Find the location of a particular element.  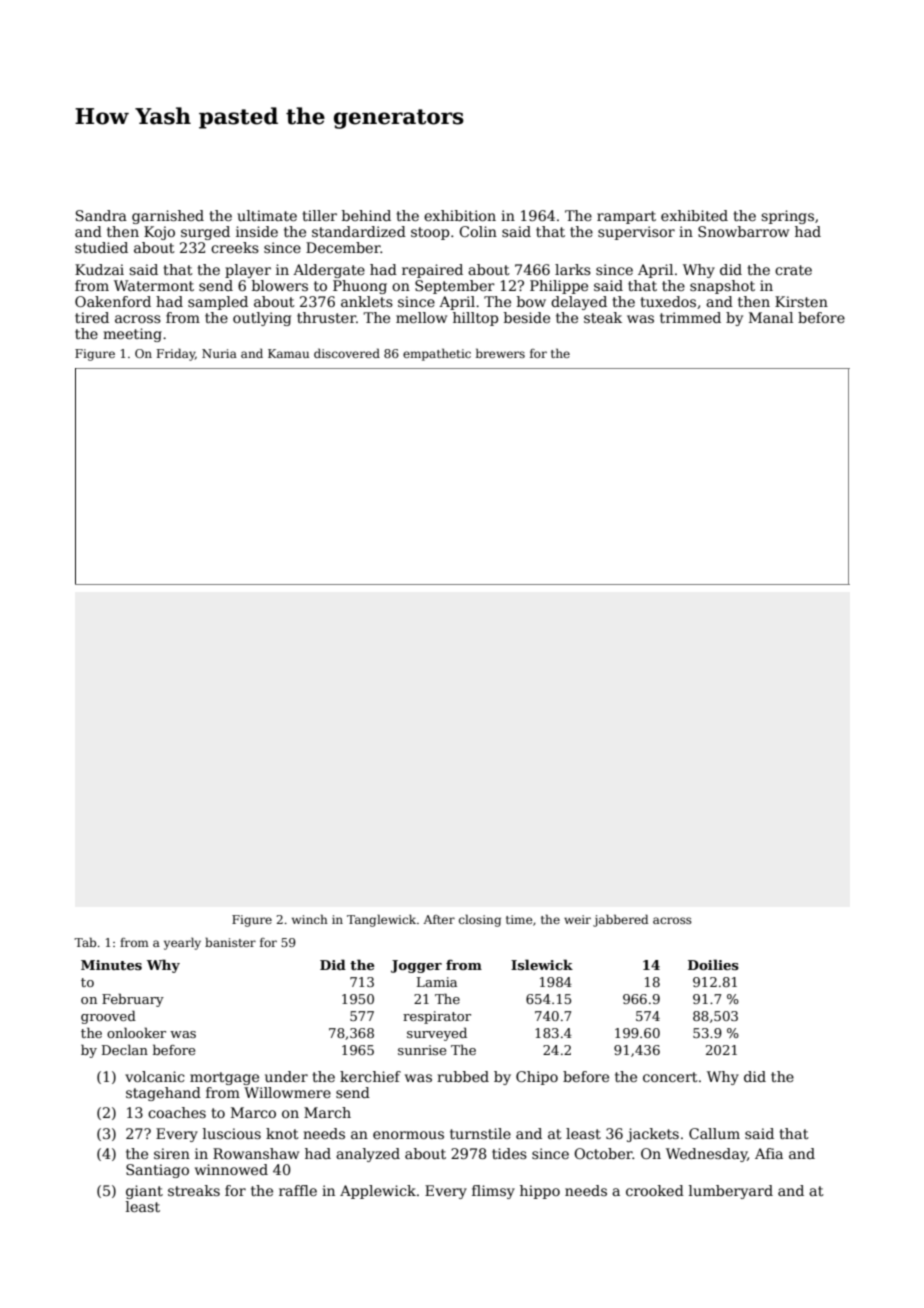

Manal is located at coordinates (771, 317).
